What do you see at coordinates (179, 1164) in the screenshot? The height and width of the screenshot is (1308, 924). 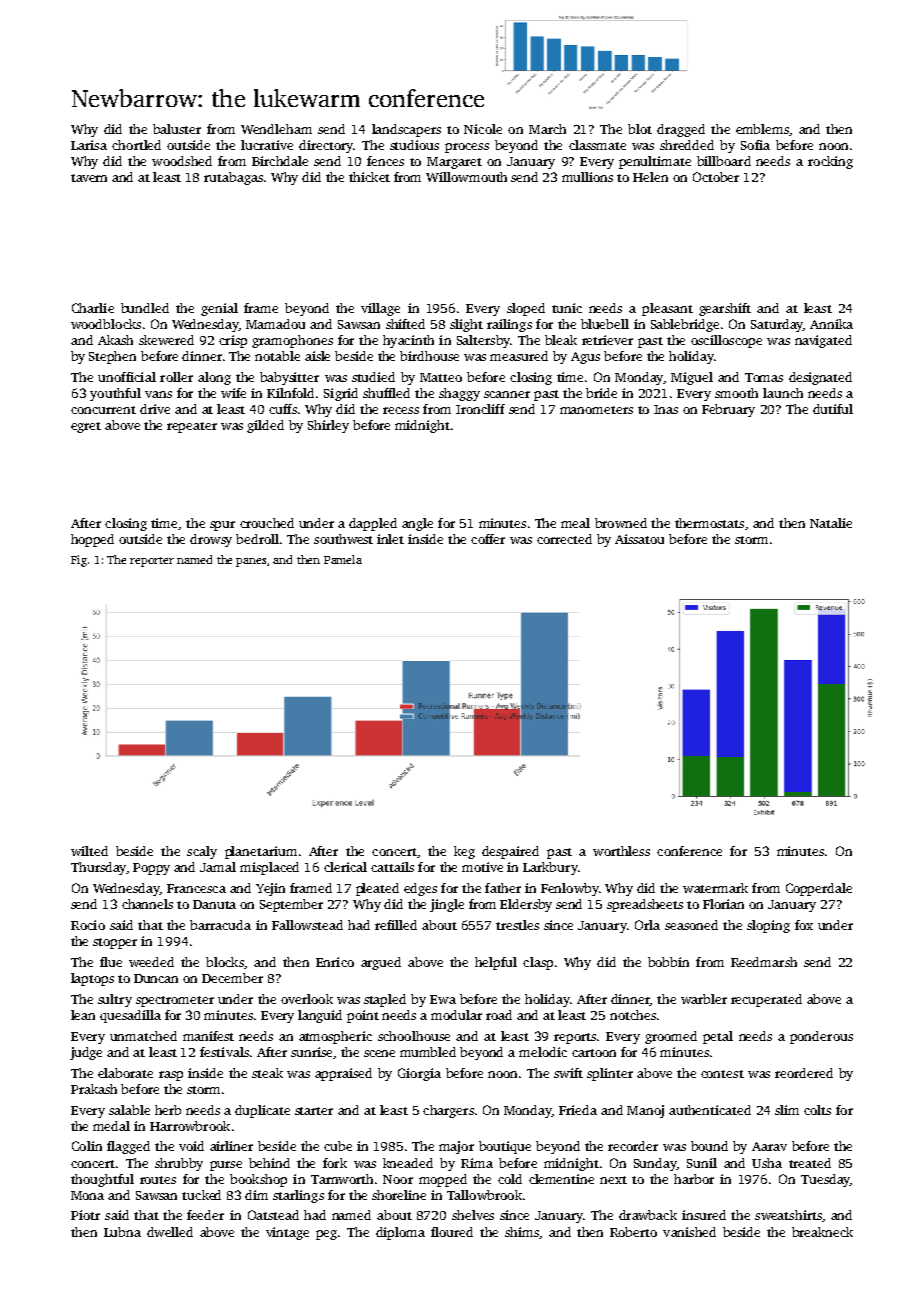 I see `shrubby` at bounding box center [179, 1164].
